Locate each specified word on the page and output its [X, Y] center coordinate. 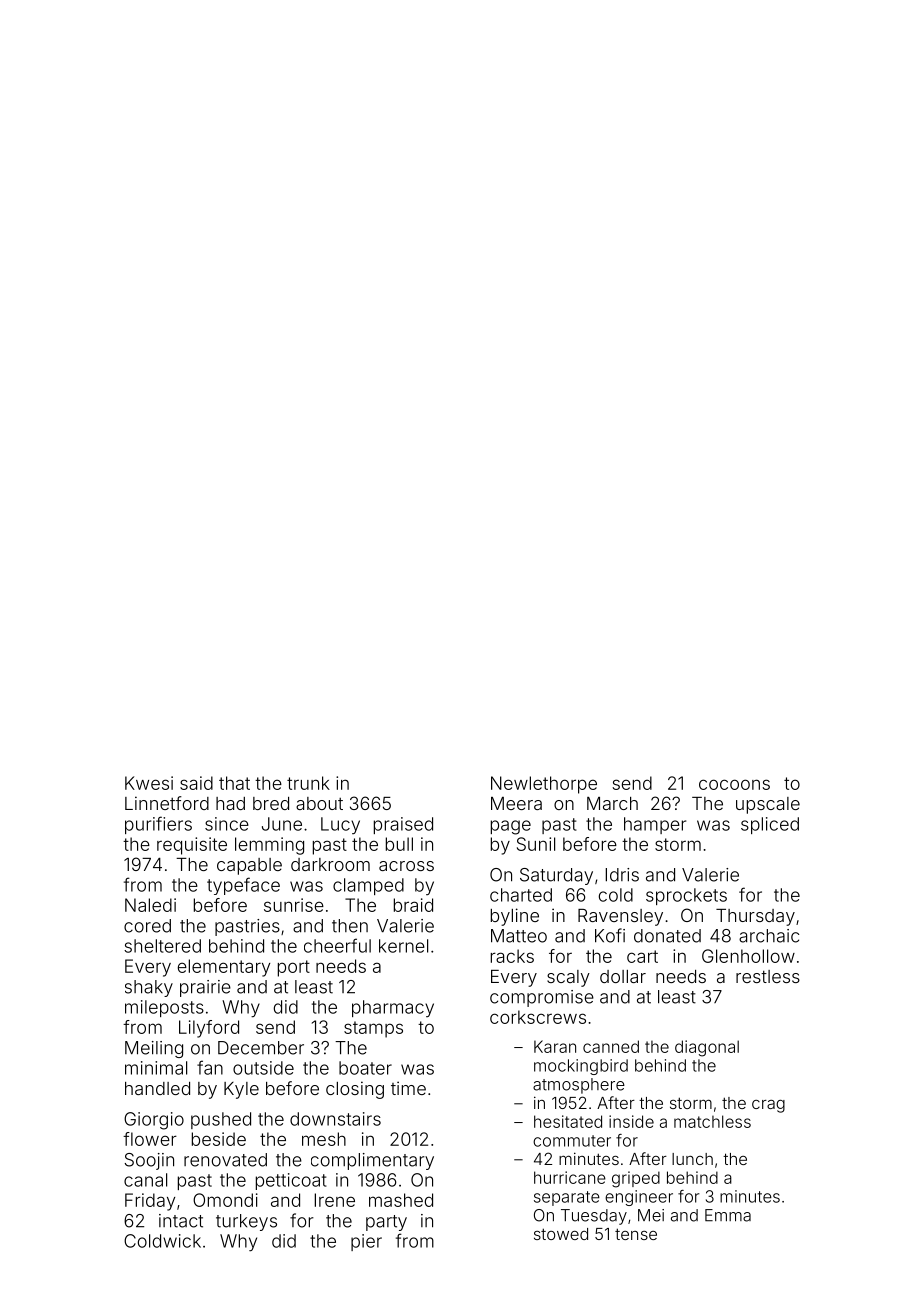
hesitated [568, 1121]
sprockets [686, 896]
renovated [225, 1160]
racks [512, 956]
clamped [368, 886]
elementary [224, 968]
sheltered [162, 946]
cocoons [734, 784]
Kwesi [149, 783]
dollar [623, 976]
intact [181, 1221]
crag [768, 1106]
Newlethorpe [544, 785]
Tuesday [594, 1217]
